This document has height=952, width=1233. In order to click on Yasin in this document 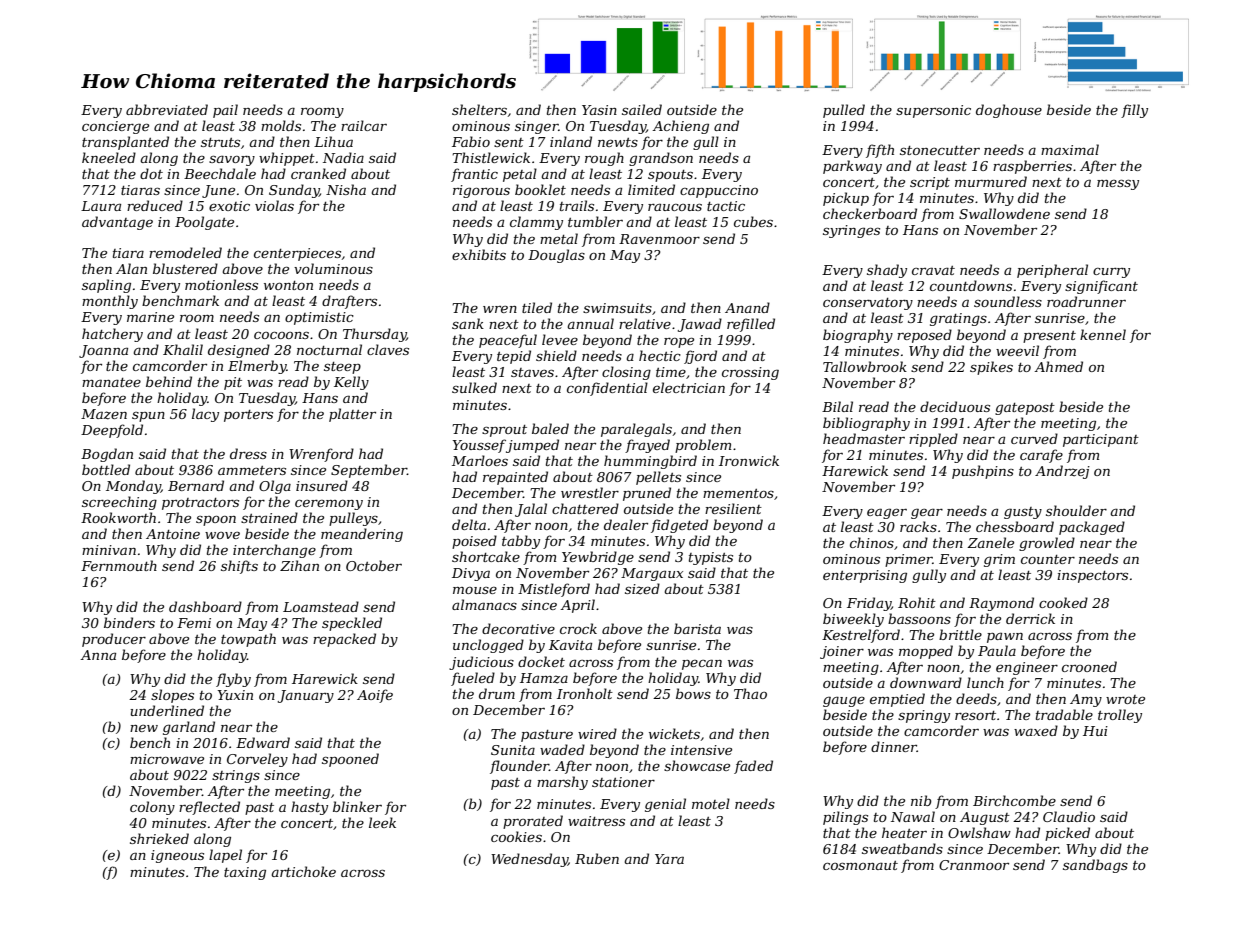, I will do `click(599, 110)`.
